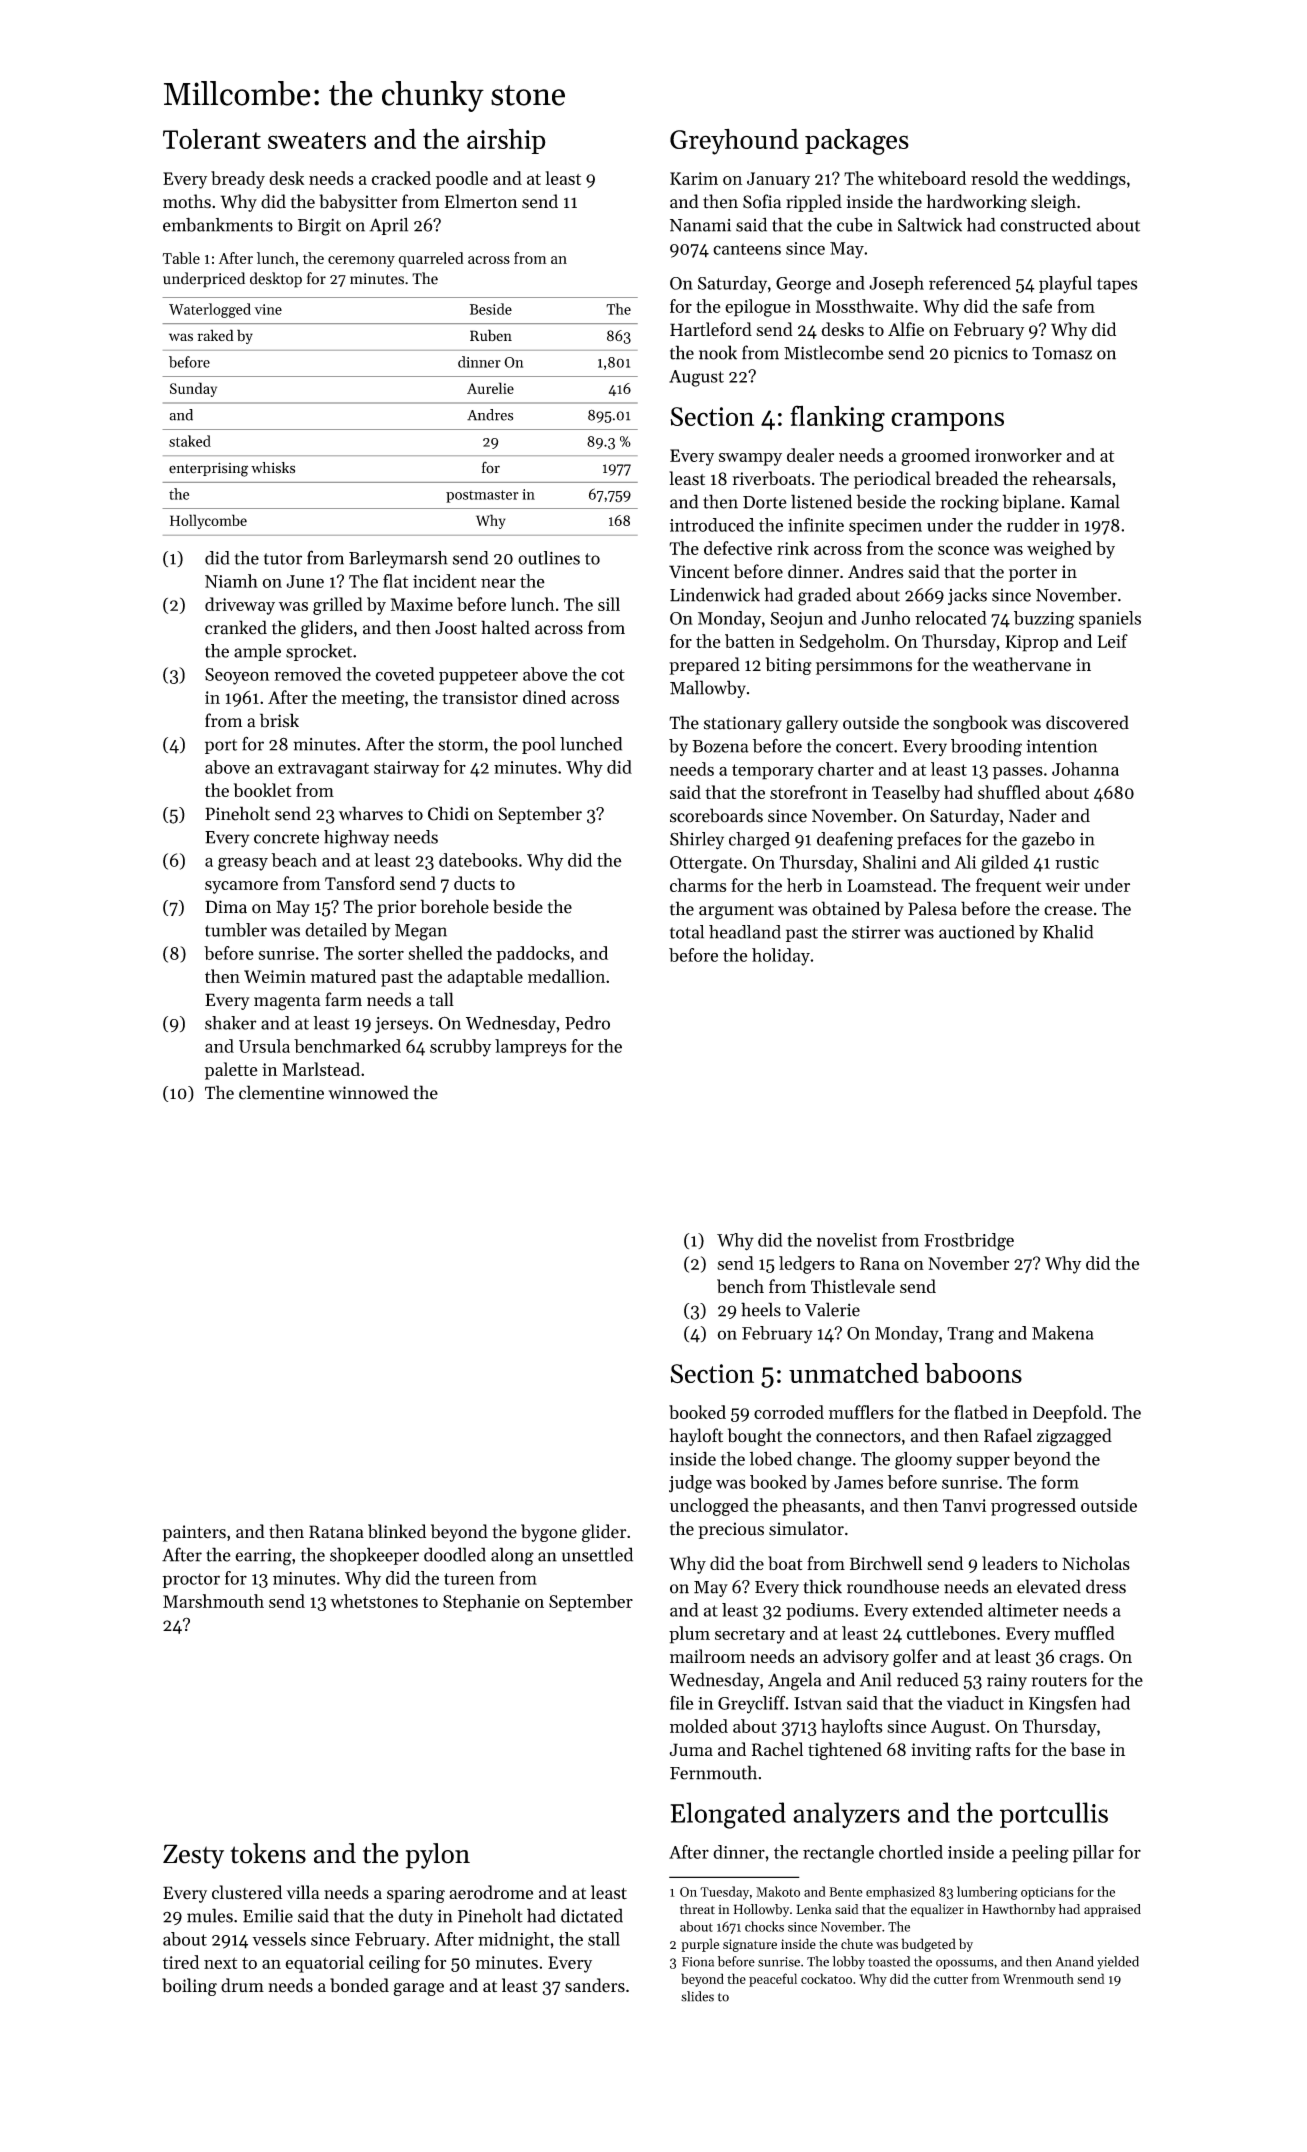 Image resolution: width=1307 pixels, height=2152 pixels. Describe the element at coordinates (1068, 932) in the document. I see `Khalid` at that location.
